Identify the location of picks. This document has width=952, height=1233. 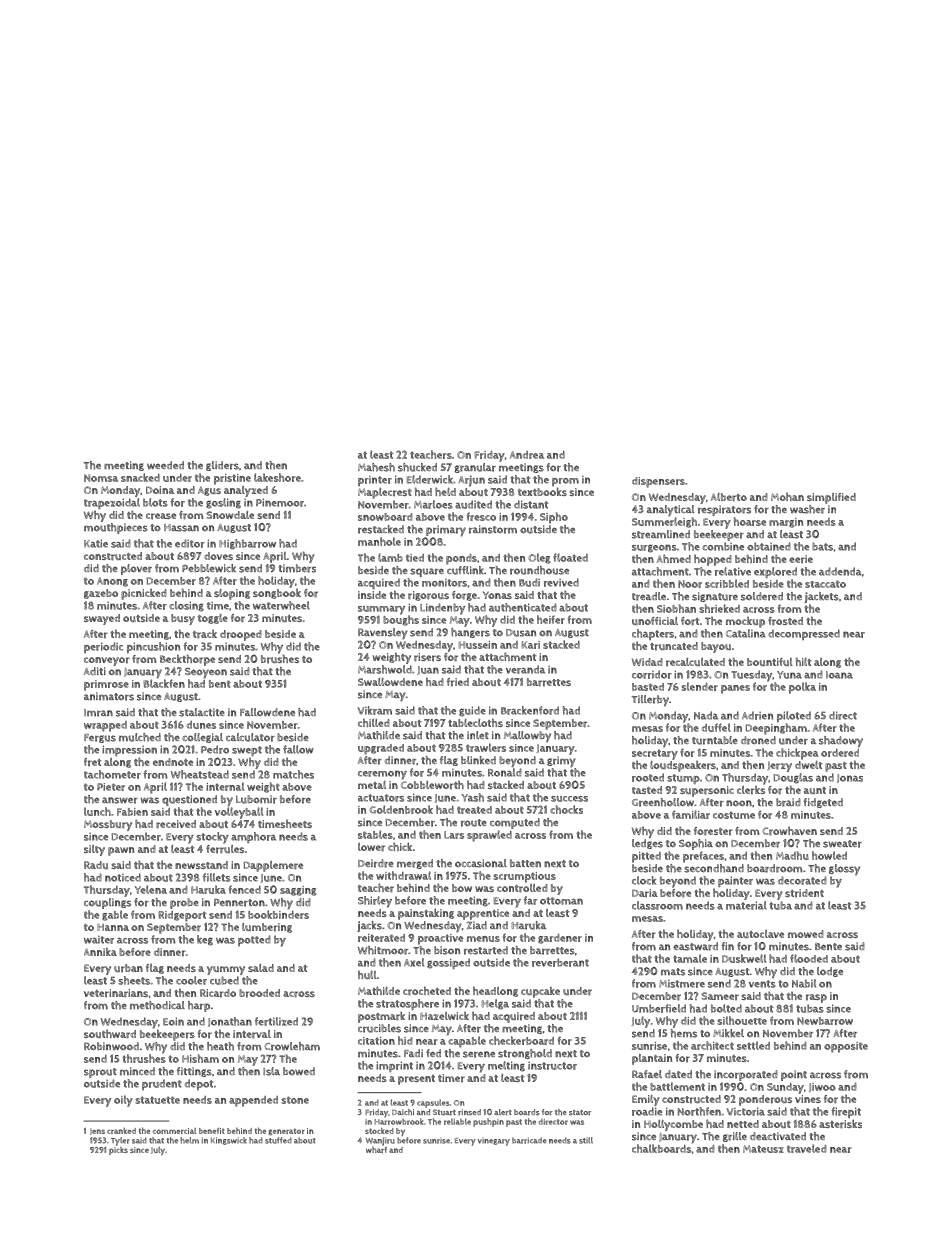
(118, 1151).
